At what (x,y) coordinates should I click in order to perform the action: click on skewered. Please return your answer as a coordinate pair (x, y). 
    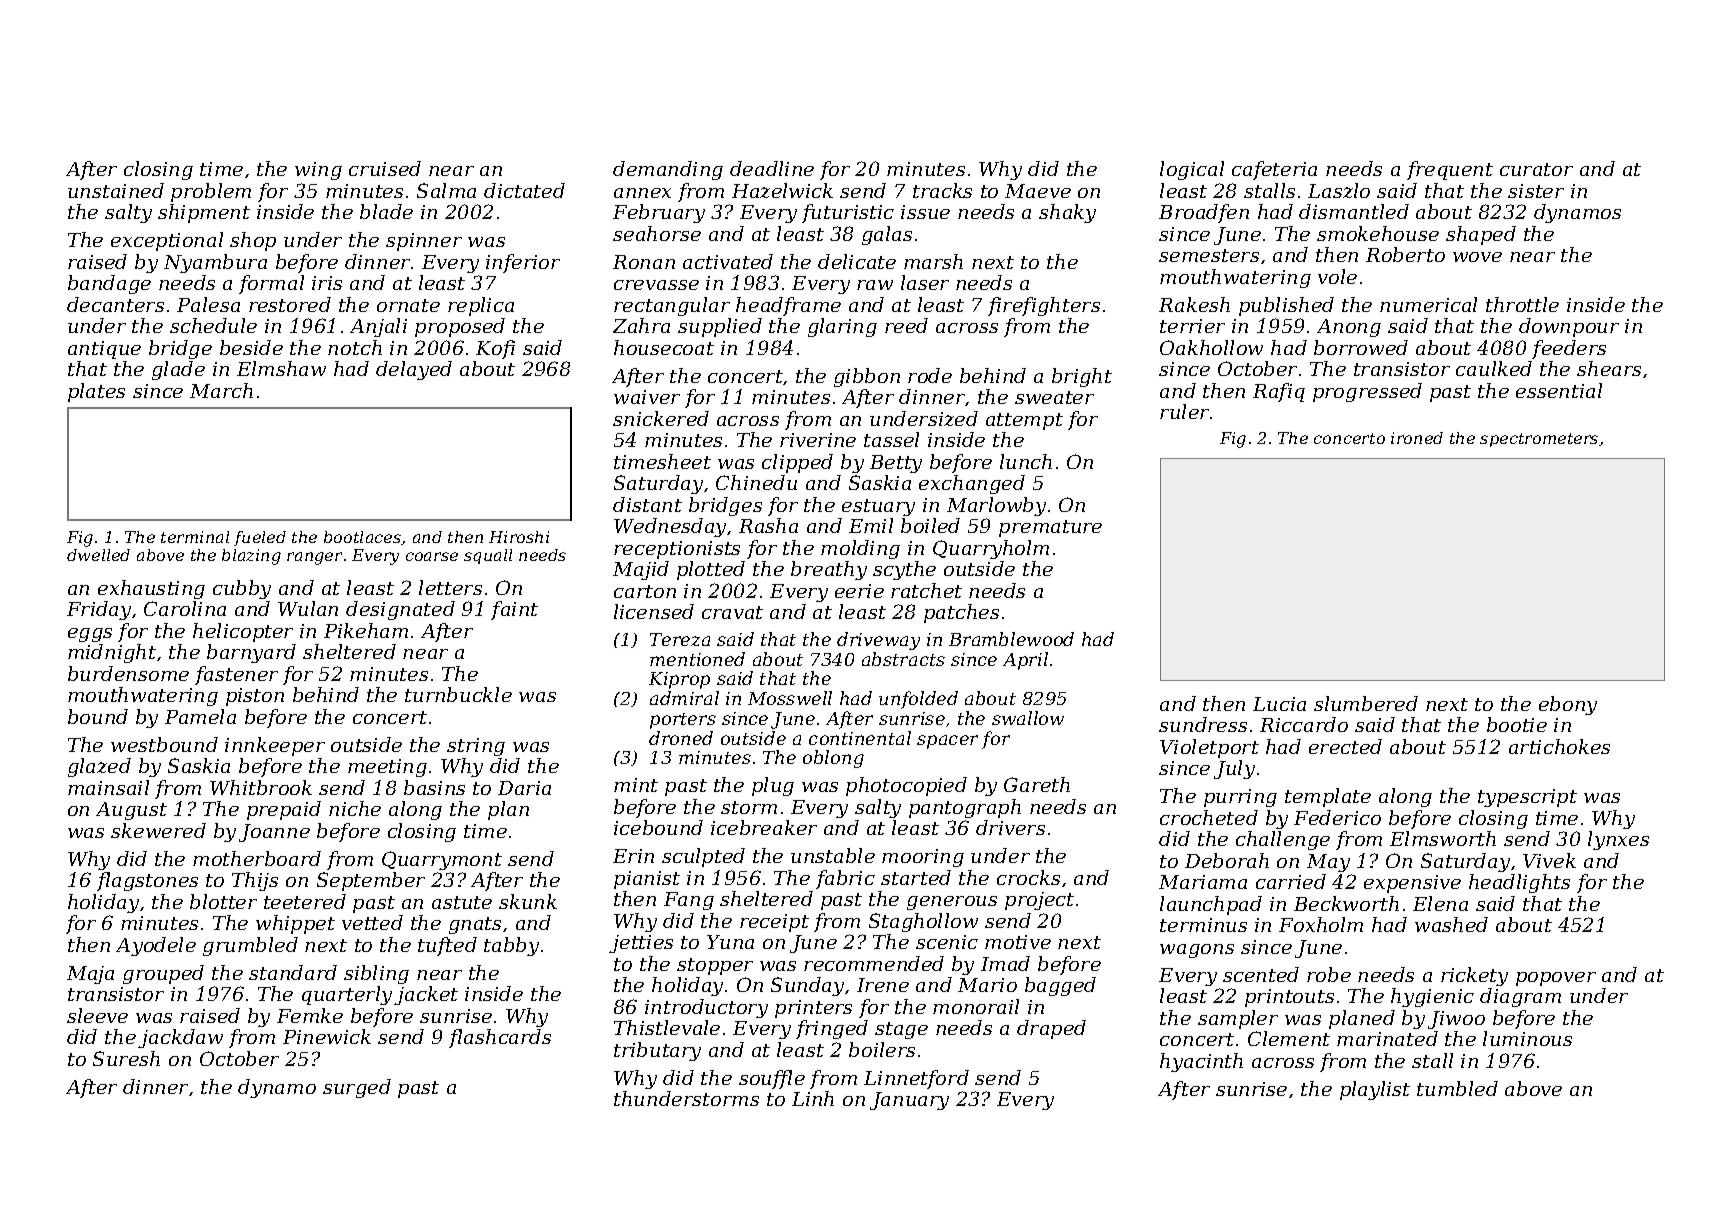
    Looking at the image, I should click on (158, 830).
